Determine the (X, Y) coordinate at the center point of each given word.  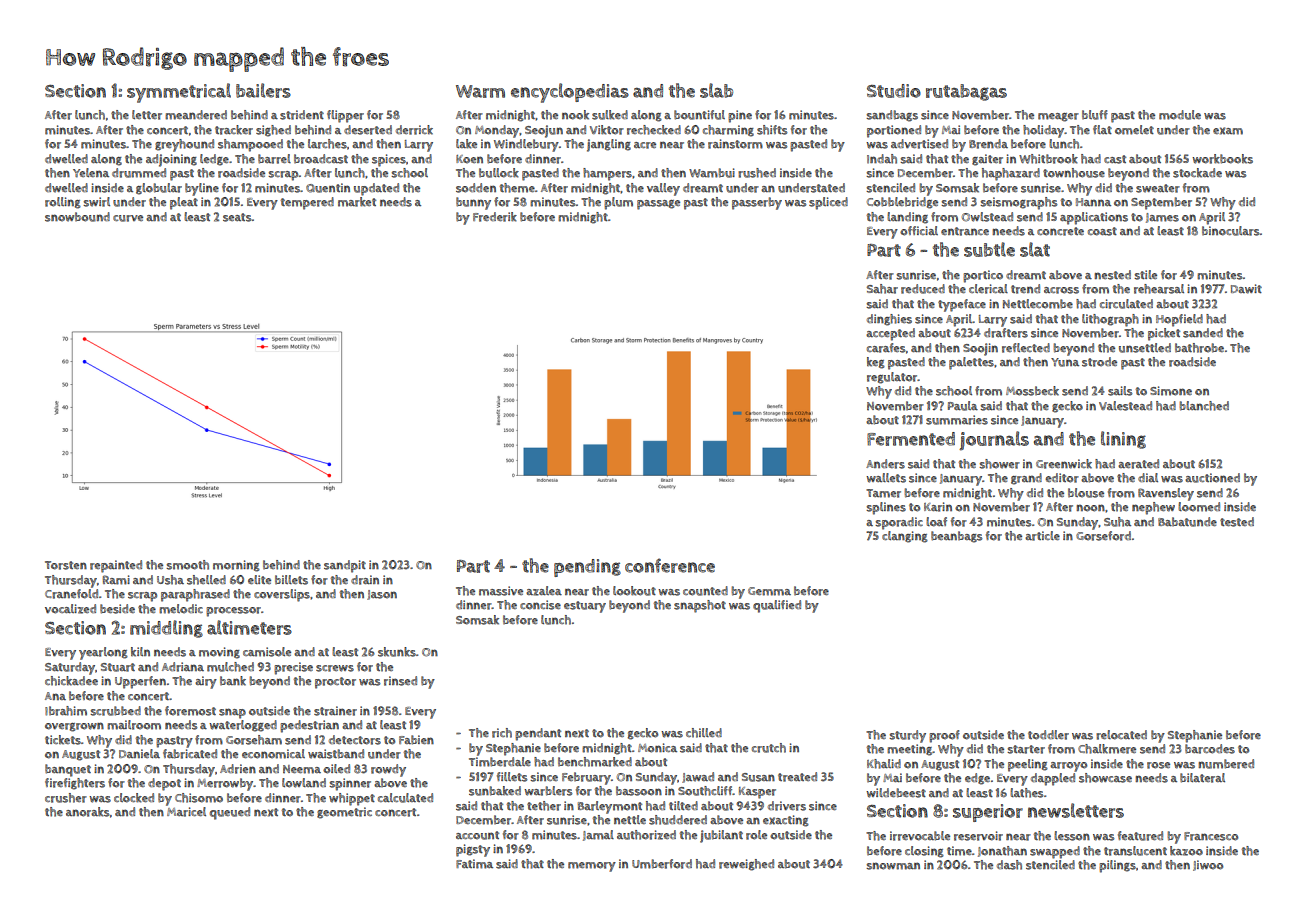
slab (716, 90)
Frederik (495, 217)
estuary (585, 607)
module (1180, 115)
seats (237, 217)
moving (219, 653)
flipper (345, 116)
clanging (905, 537)
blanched (1204, 406)
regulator (892, 378)
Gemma (769, 591)
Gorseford (1103, 536)
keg (876, 363)
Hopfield (1179, 320)
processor (233, 612)
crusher (66, 798)
